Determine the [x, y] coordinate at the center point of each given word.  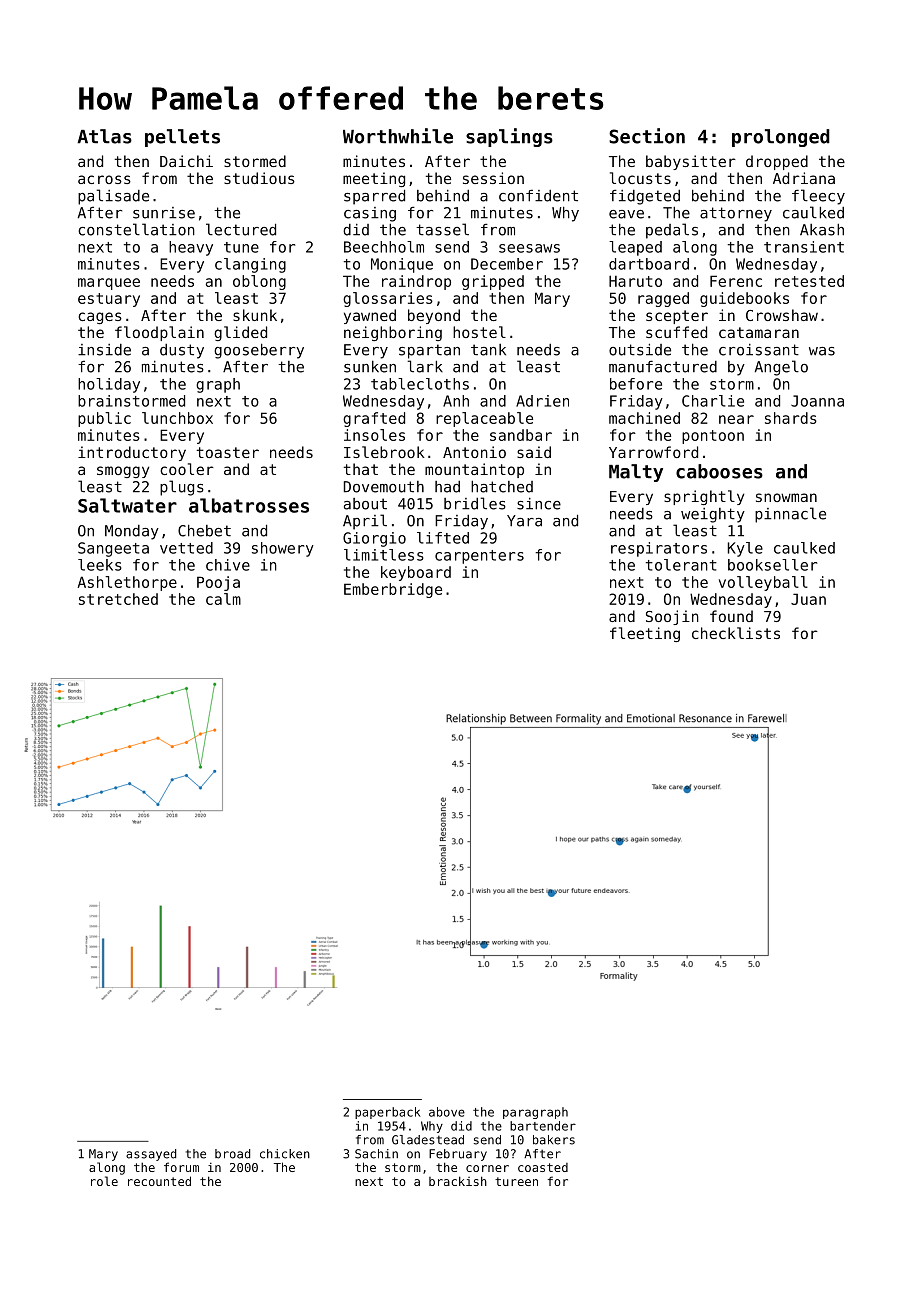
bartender [543, 1126]
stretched [118, 599]
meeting [374, 179]
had [447, 487]
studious [259, 178]
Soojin [672, 617]
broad [232, 1154]
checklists [736, 633]
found [731, 616]
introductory [132, 453]
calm [223, 599]
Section [647, 136]
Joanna [817, 401]
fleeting [645, 634]
